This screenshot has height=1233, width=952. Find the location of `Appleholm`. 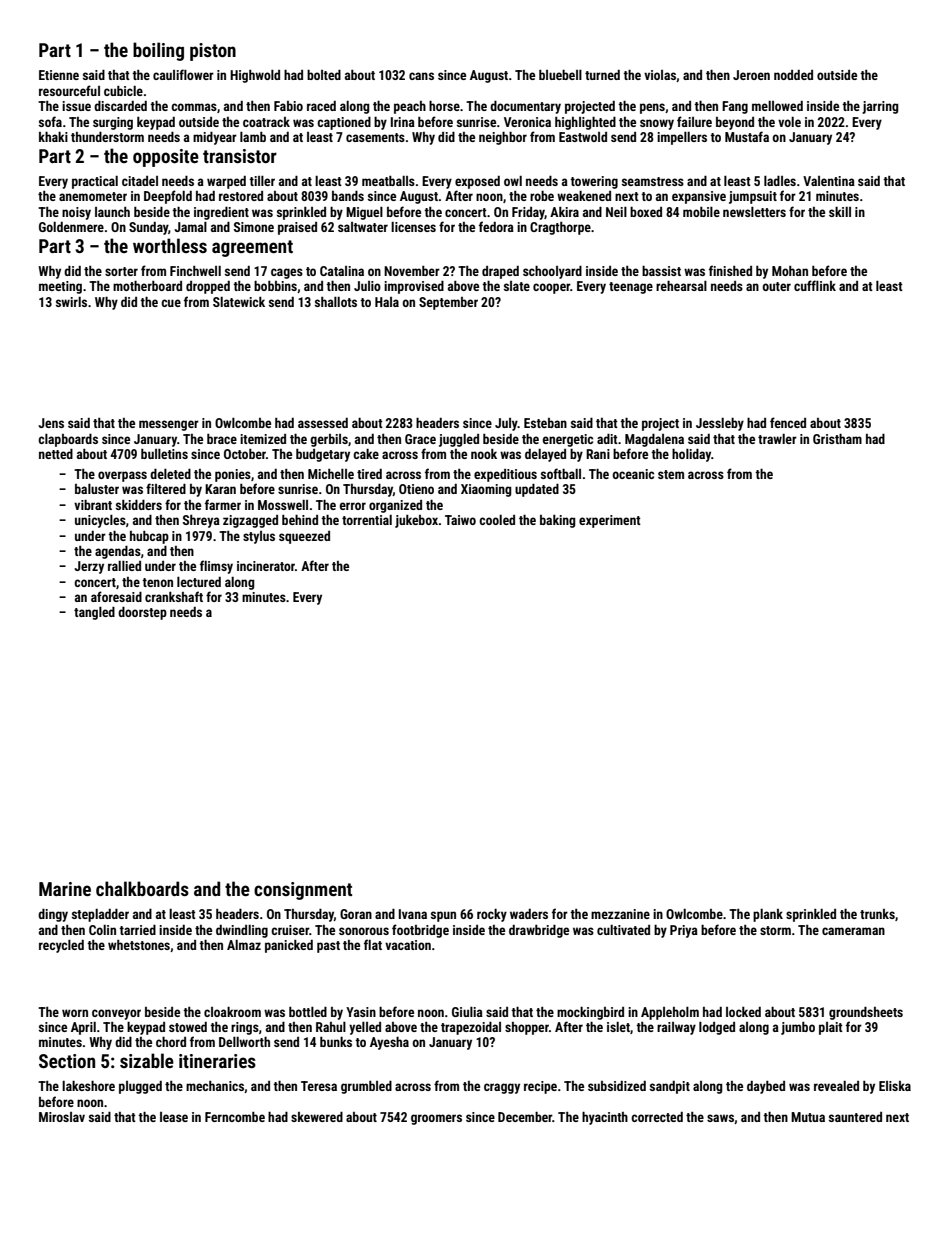

Appleholm is located at coordinates (670, 1013).
